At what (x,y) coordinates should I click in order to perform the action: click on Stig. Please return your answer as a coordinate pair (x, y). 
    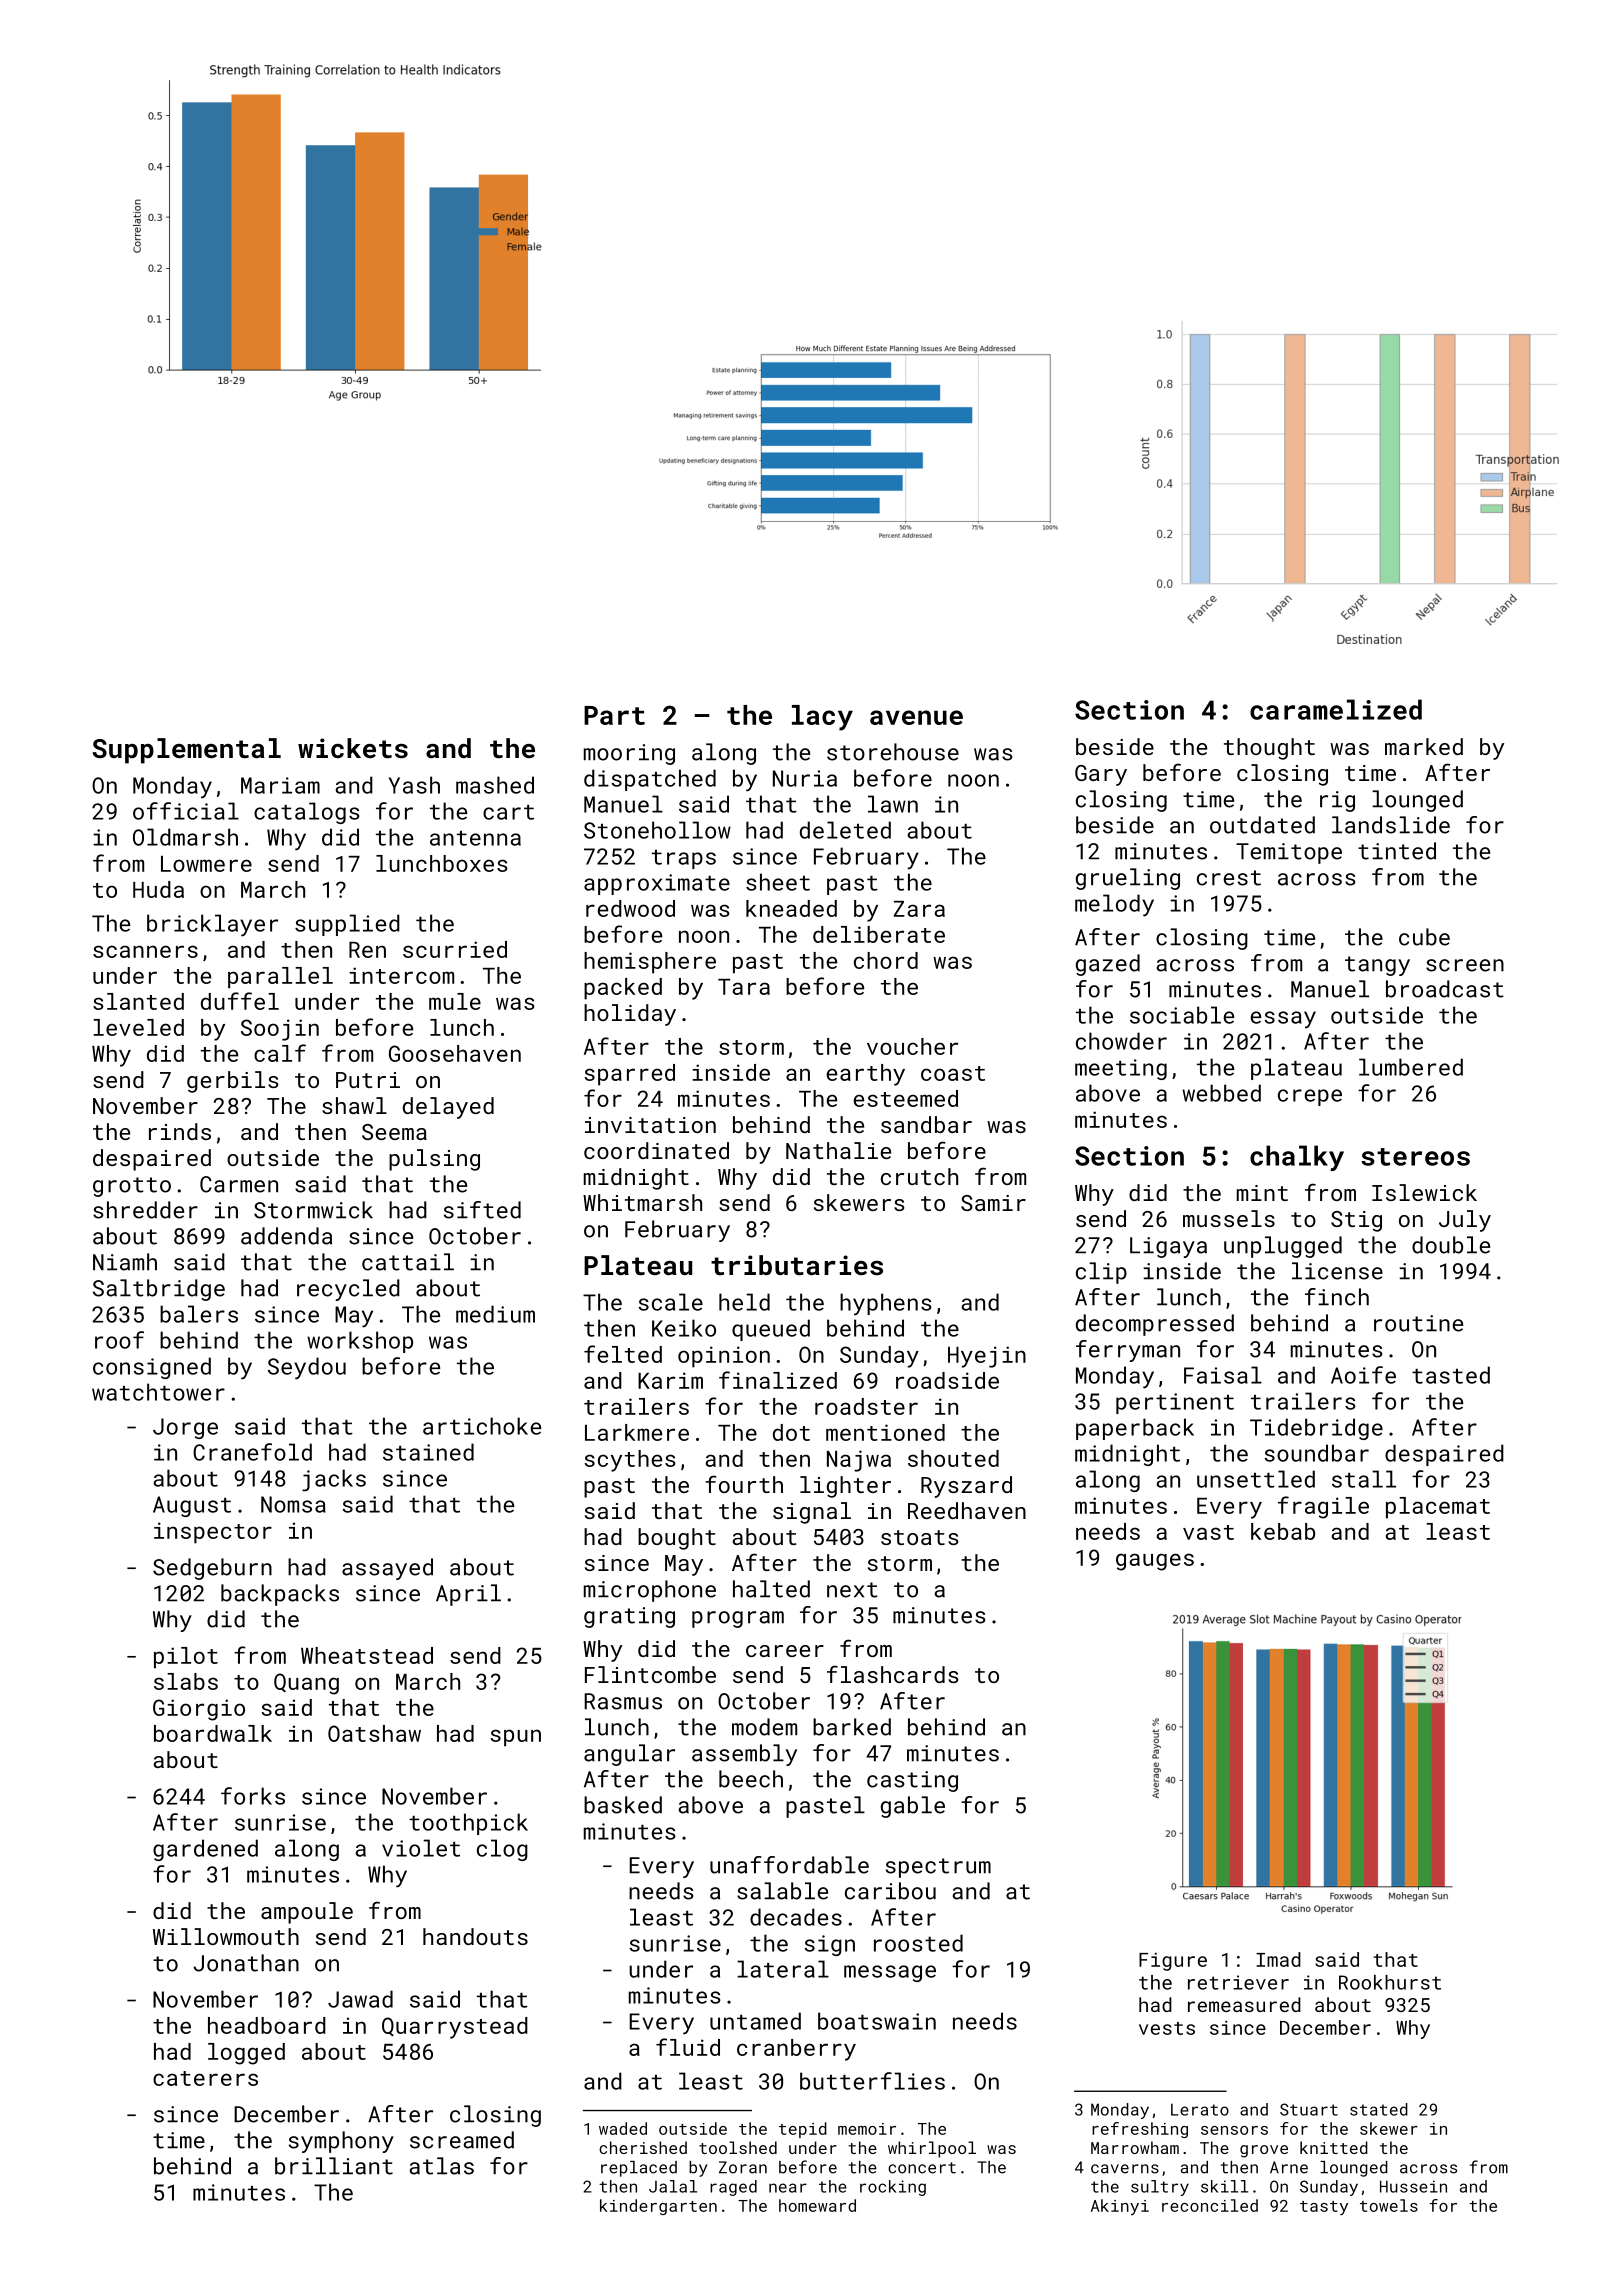
    Looking at the image, I should click on (1356, 1221).
